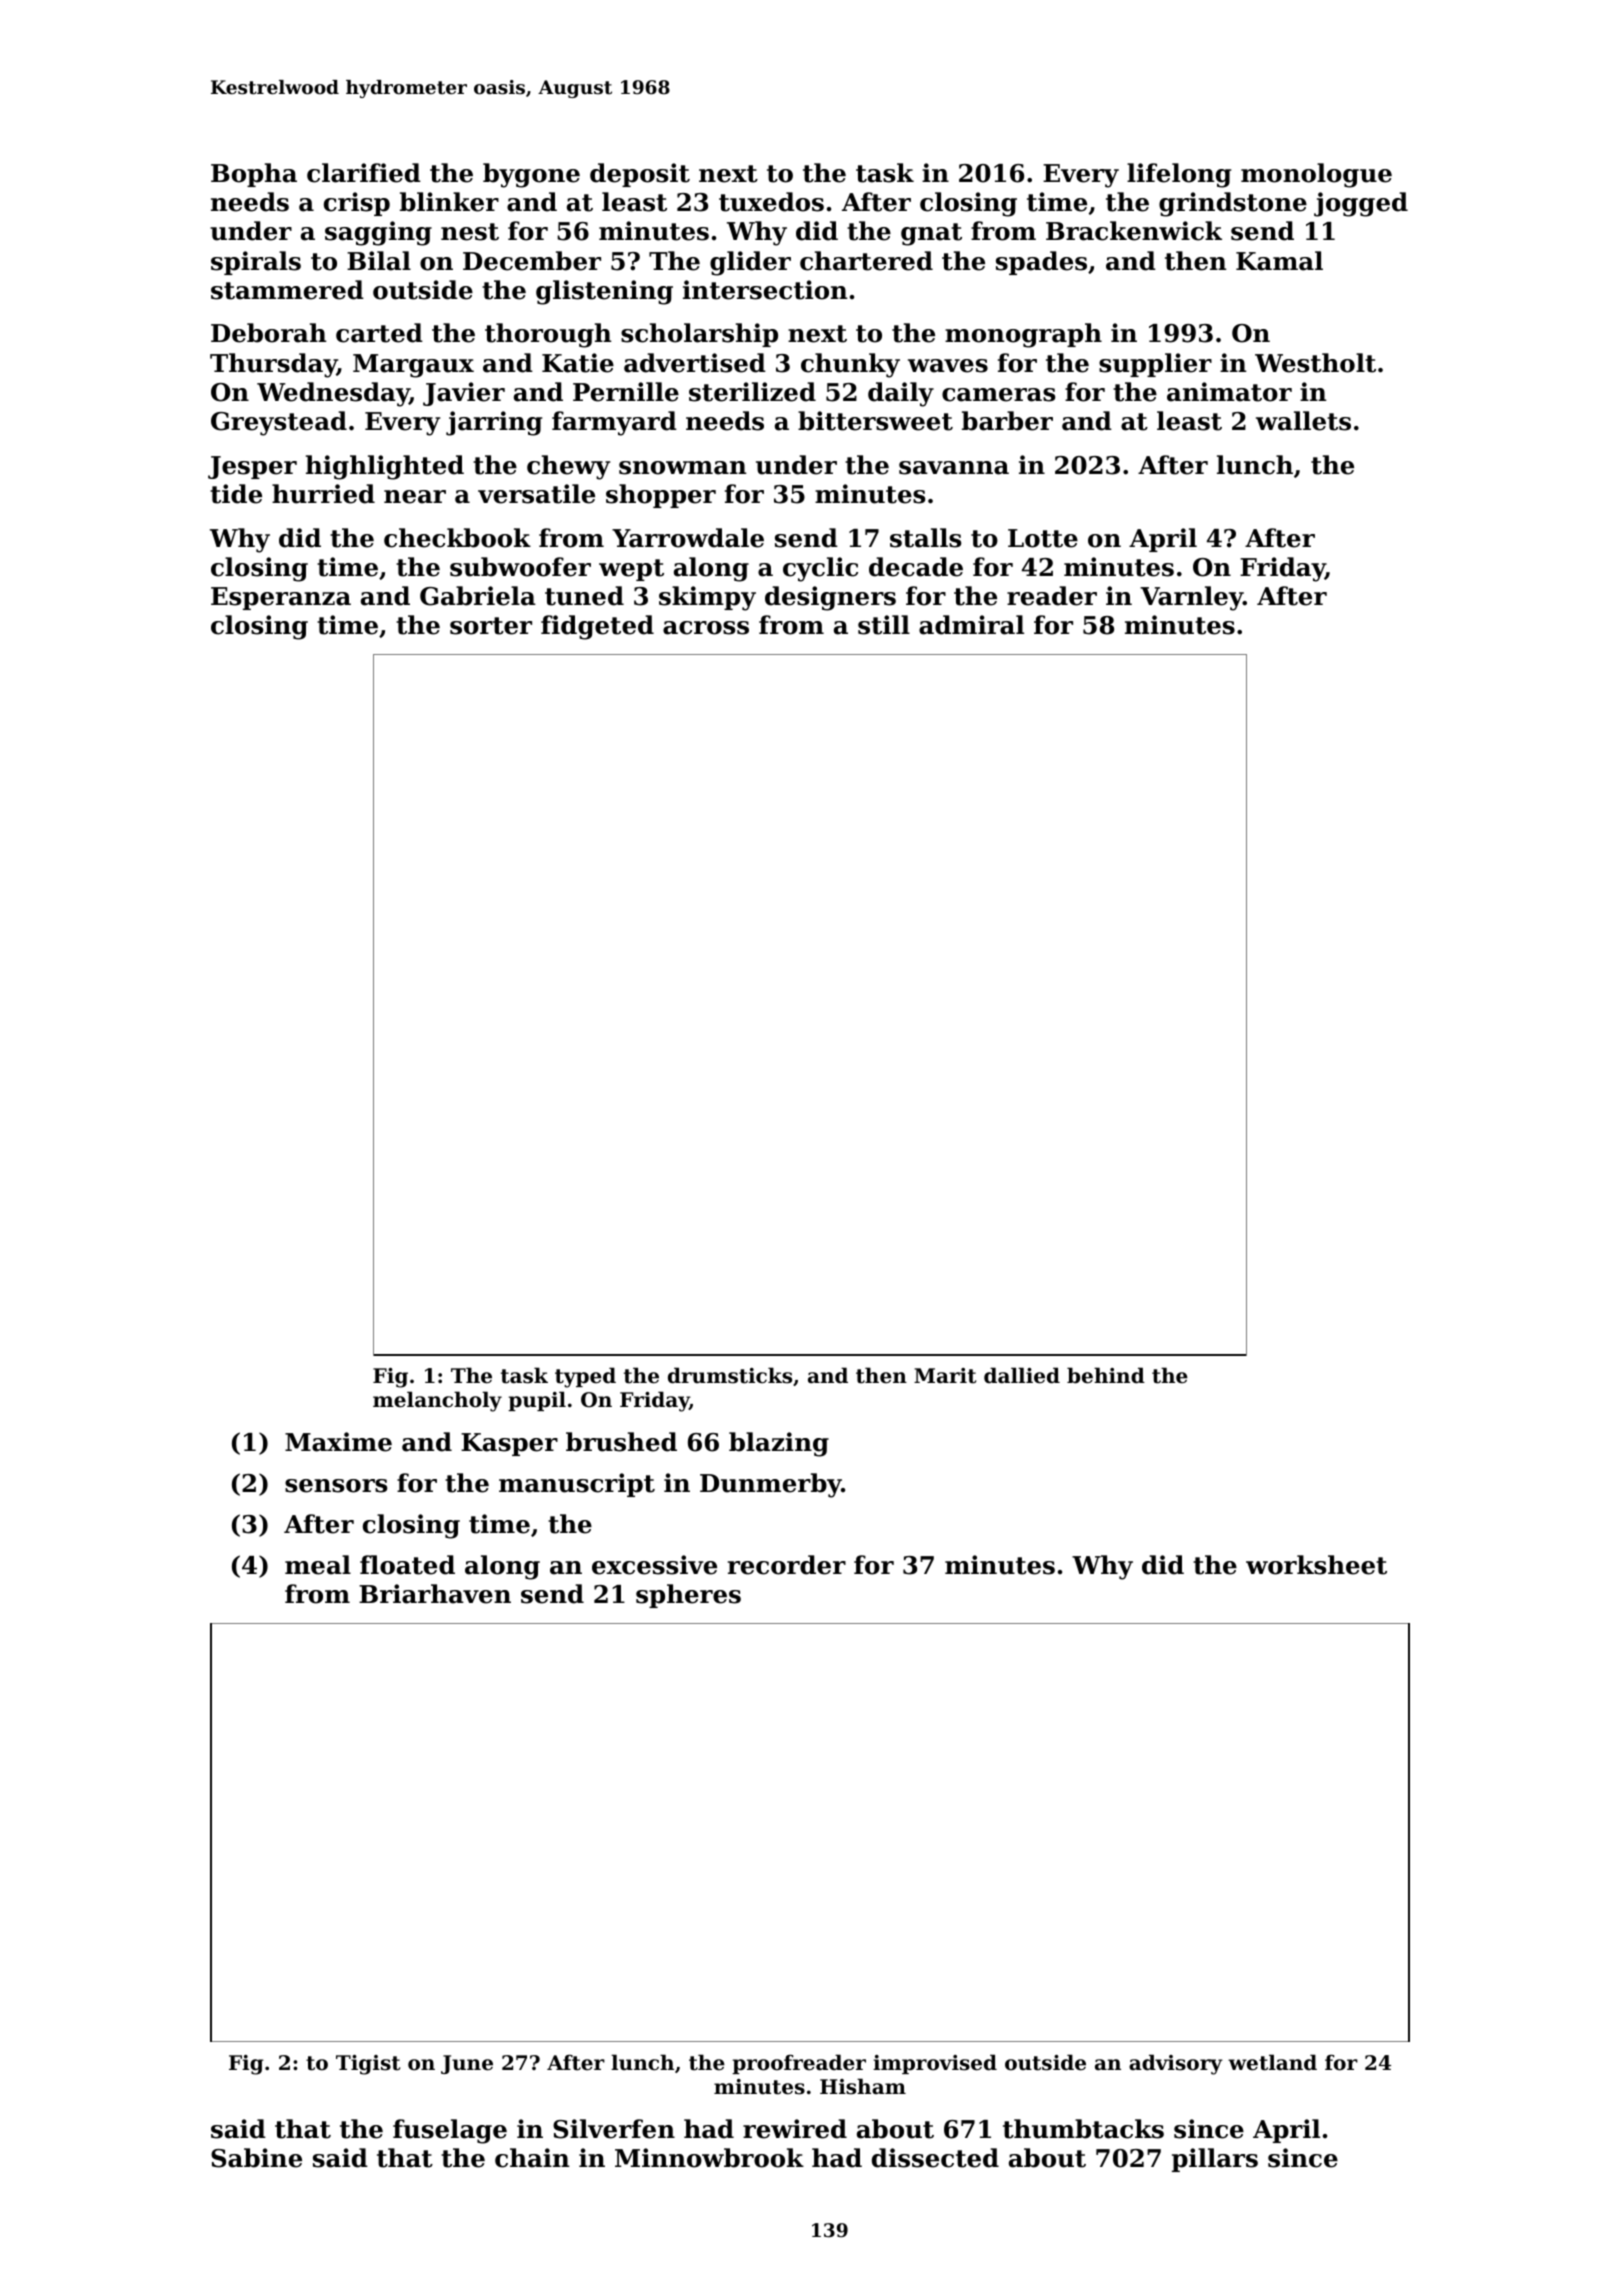 The image size is (1620, 2292). Describe the element at coordinates (1022, 1375) in the screenshot. I see `dallied` at that location.
